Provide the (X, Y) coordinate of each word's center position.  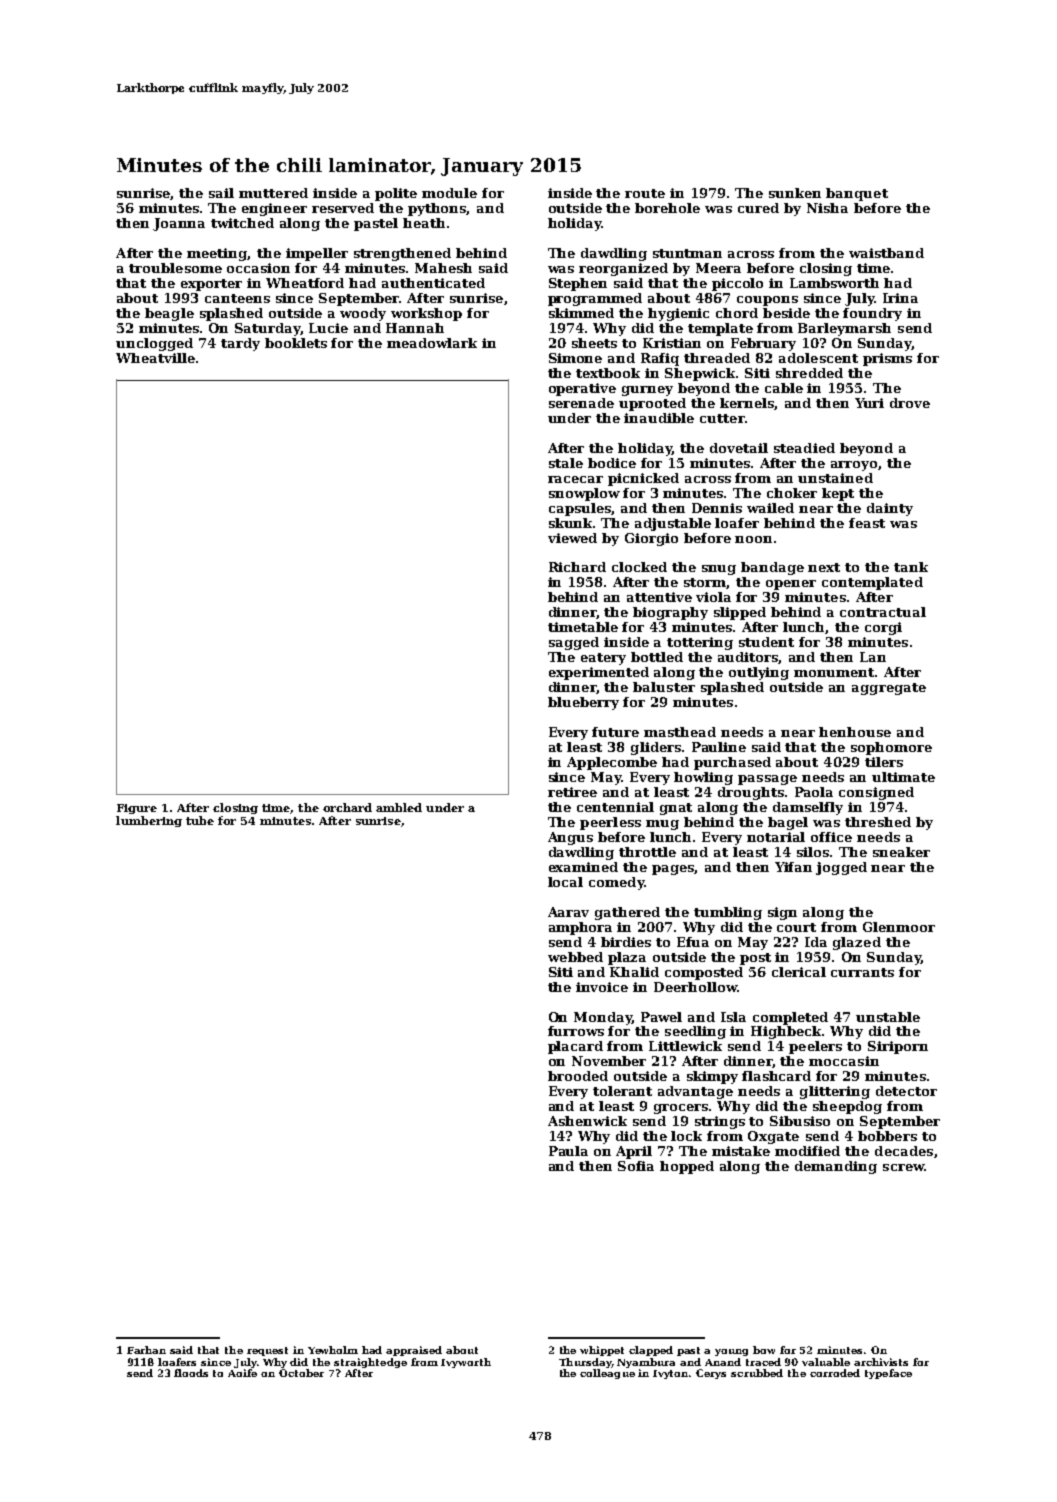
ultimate (903, 777)
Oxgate (773, 1137)
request (267, 1351)
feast (867, 523)
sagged (574, 643)
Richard (577, 567)
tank (911, 567)
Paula (568, 1151)
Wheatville (155, 358)
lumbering (149, 821)
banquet (857, 194)
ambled (399, 807)
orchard (347, 807)
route (645, 193)
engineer (274, 209)
